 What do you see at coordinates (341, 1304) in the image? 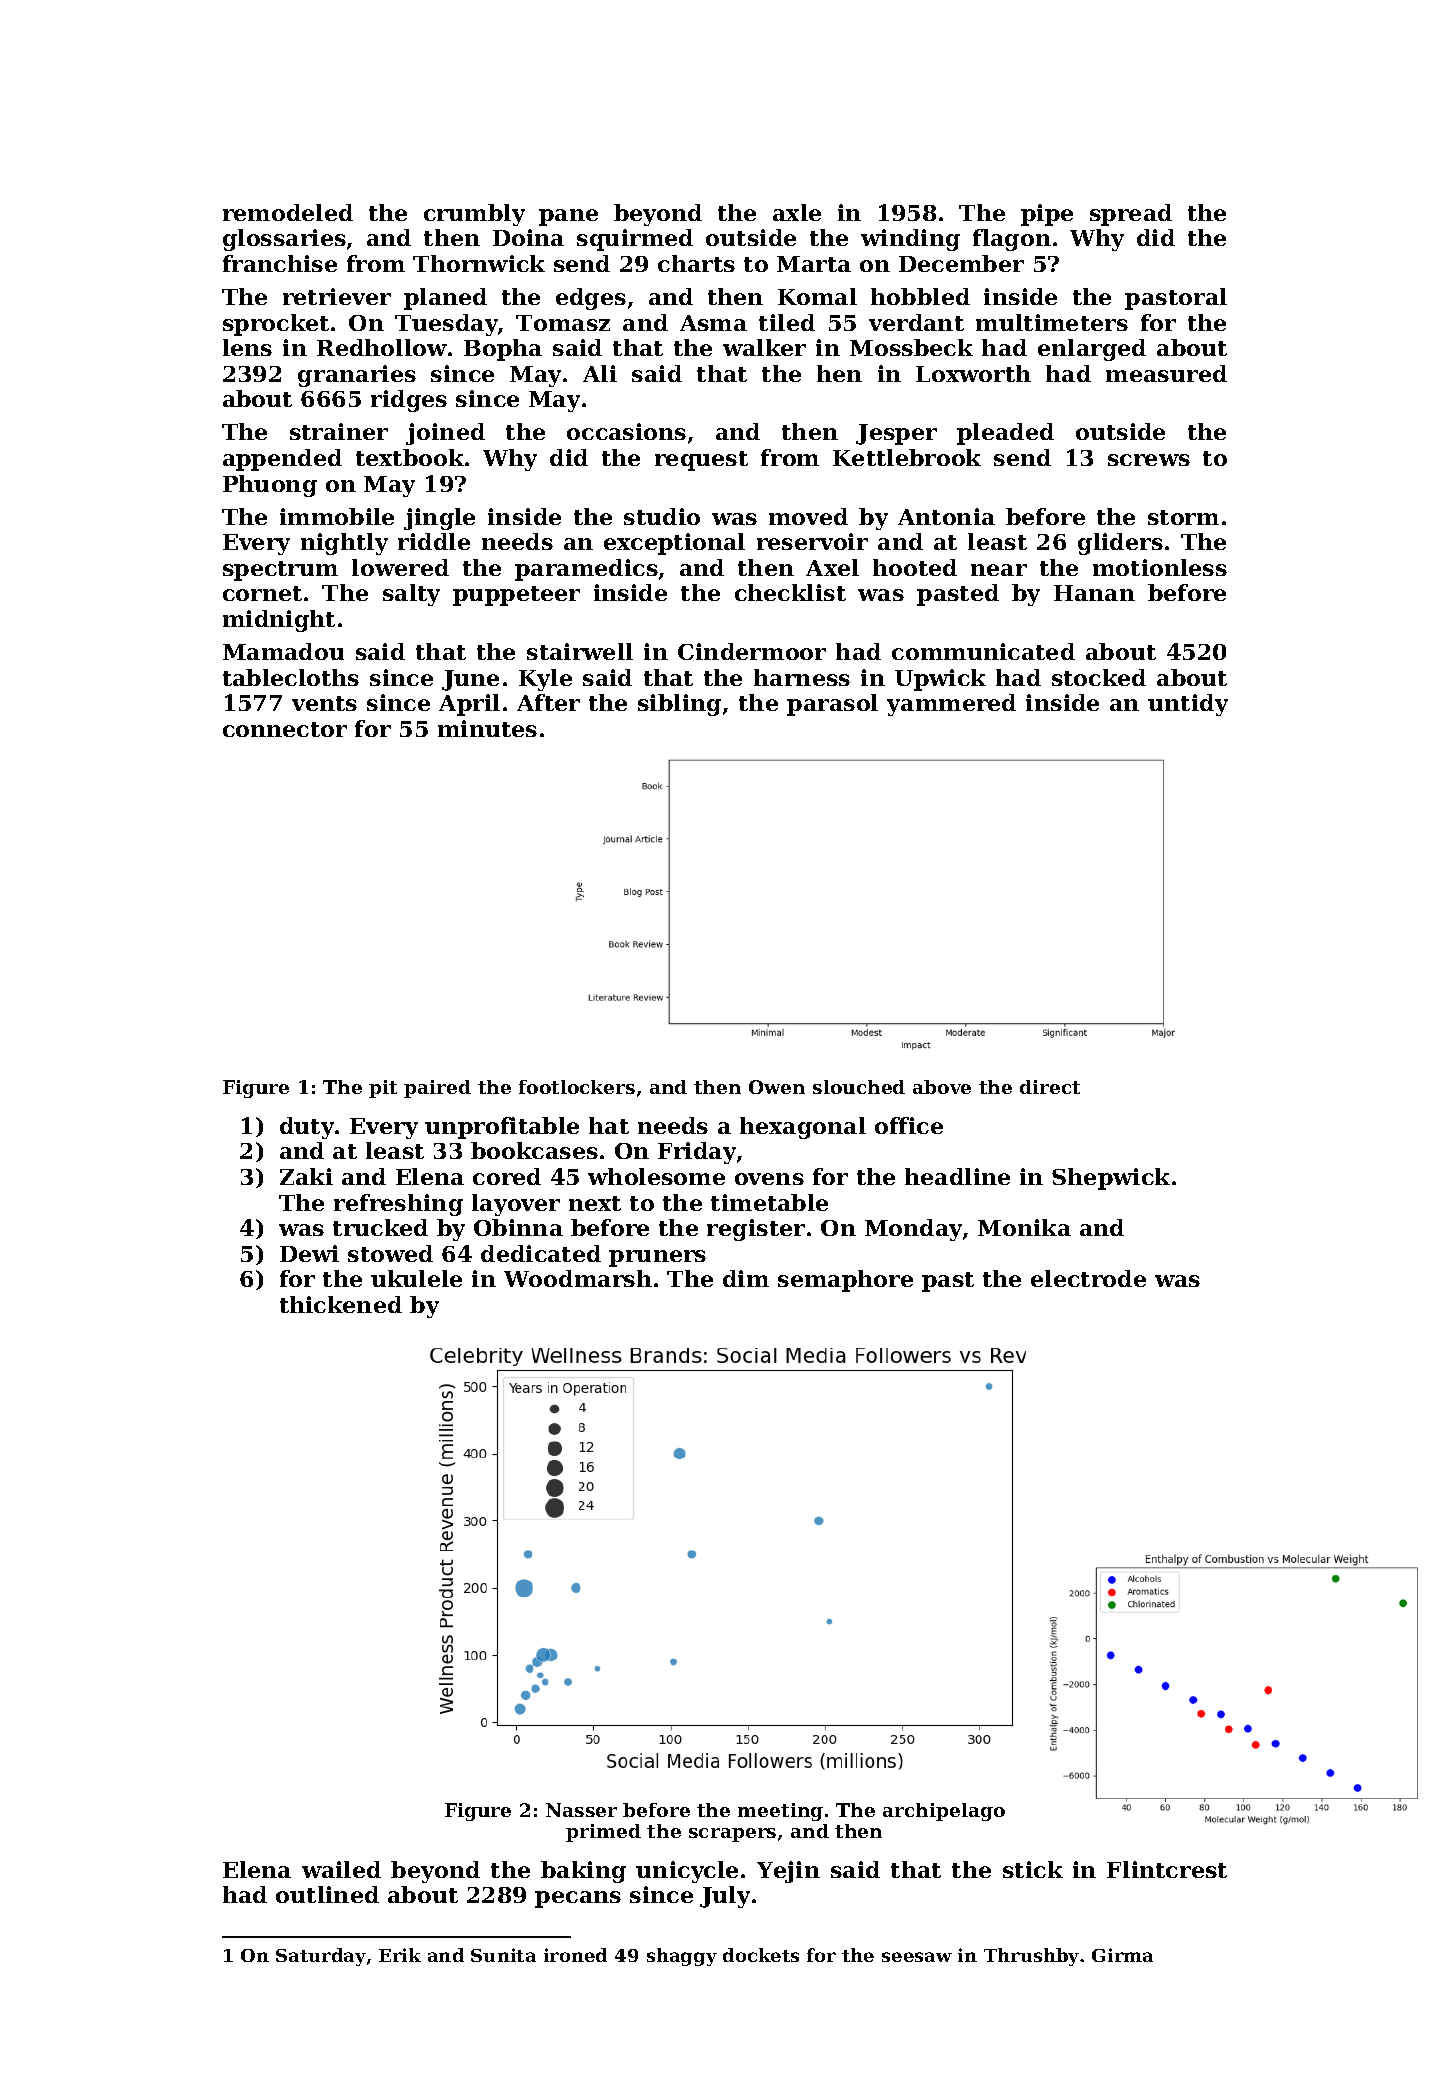
I see `thickened` at bounding box center [341, 1304].
